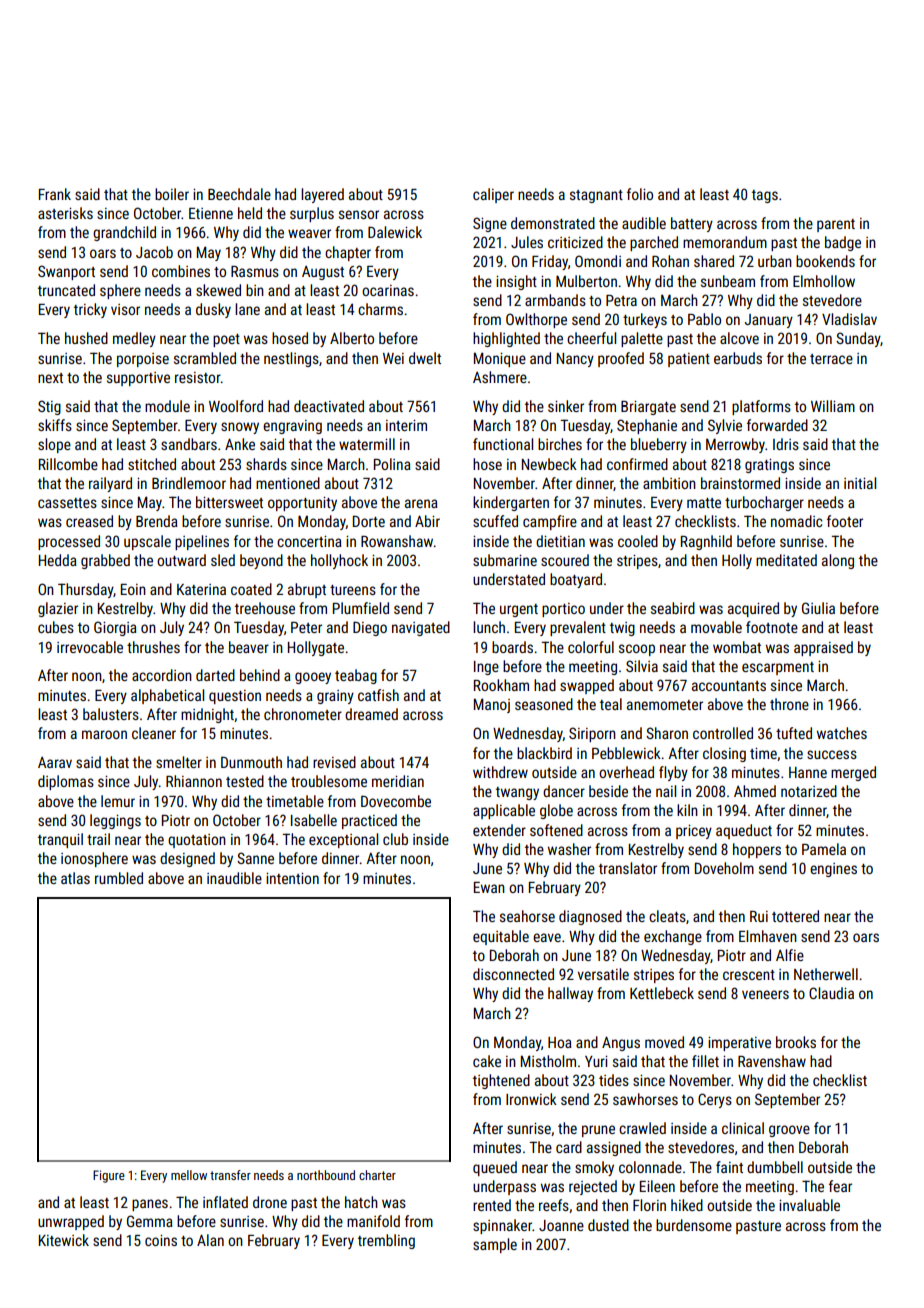 Image resolution: width=924 pixels, height=1308 pixels. Describe the element at coordinates (147, 542) in the document. I see `upscale` at that location.
